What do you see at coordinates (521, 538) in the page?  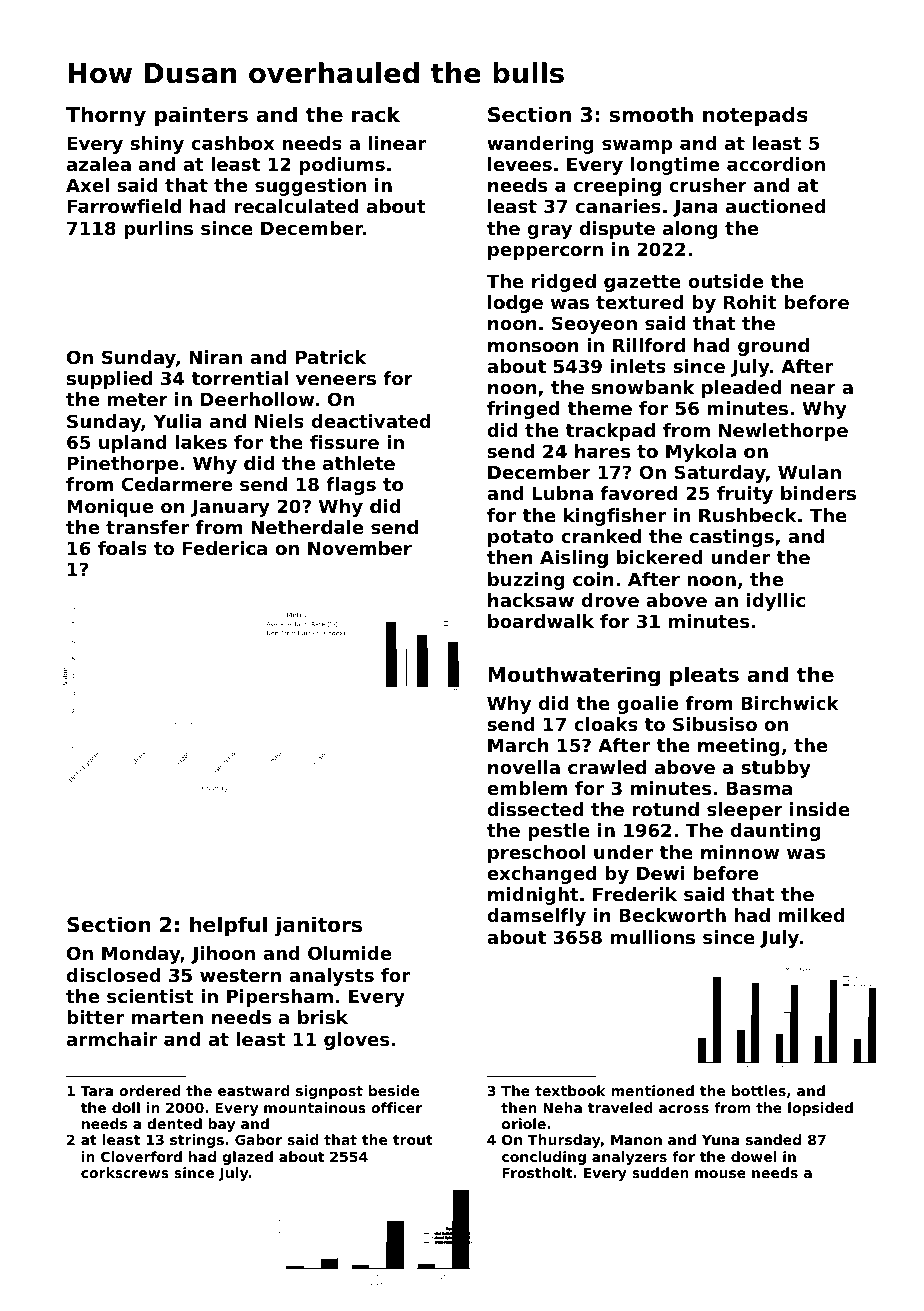 I see `potato` at bounding box center [521, 538].
